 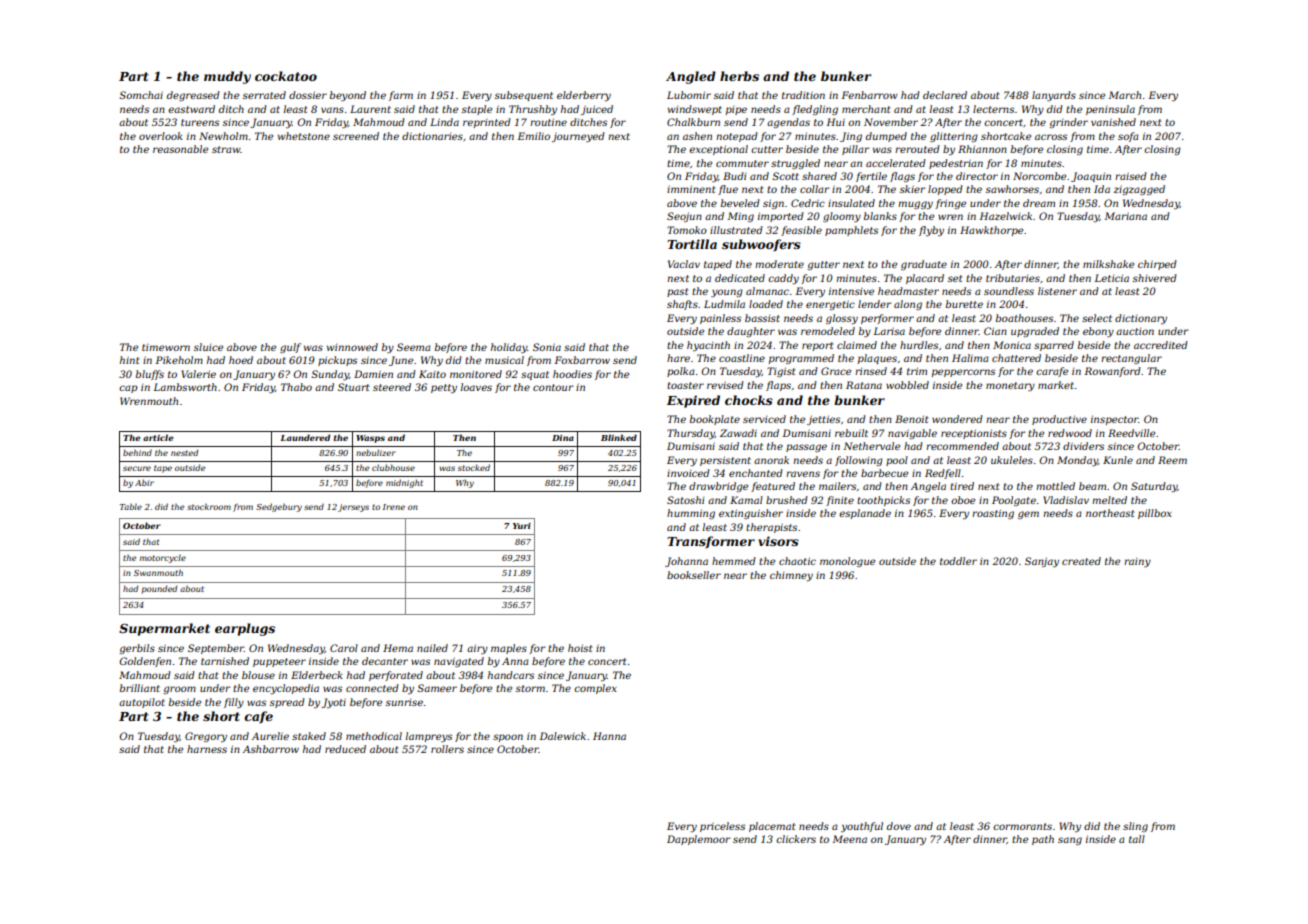 I want to click on elderberry, so click(x=584, y=96).
